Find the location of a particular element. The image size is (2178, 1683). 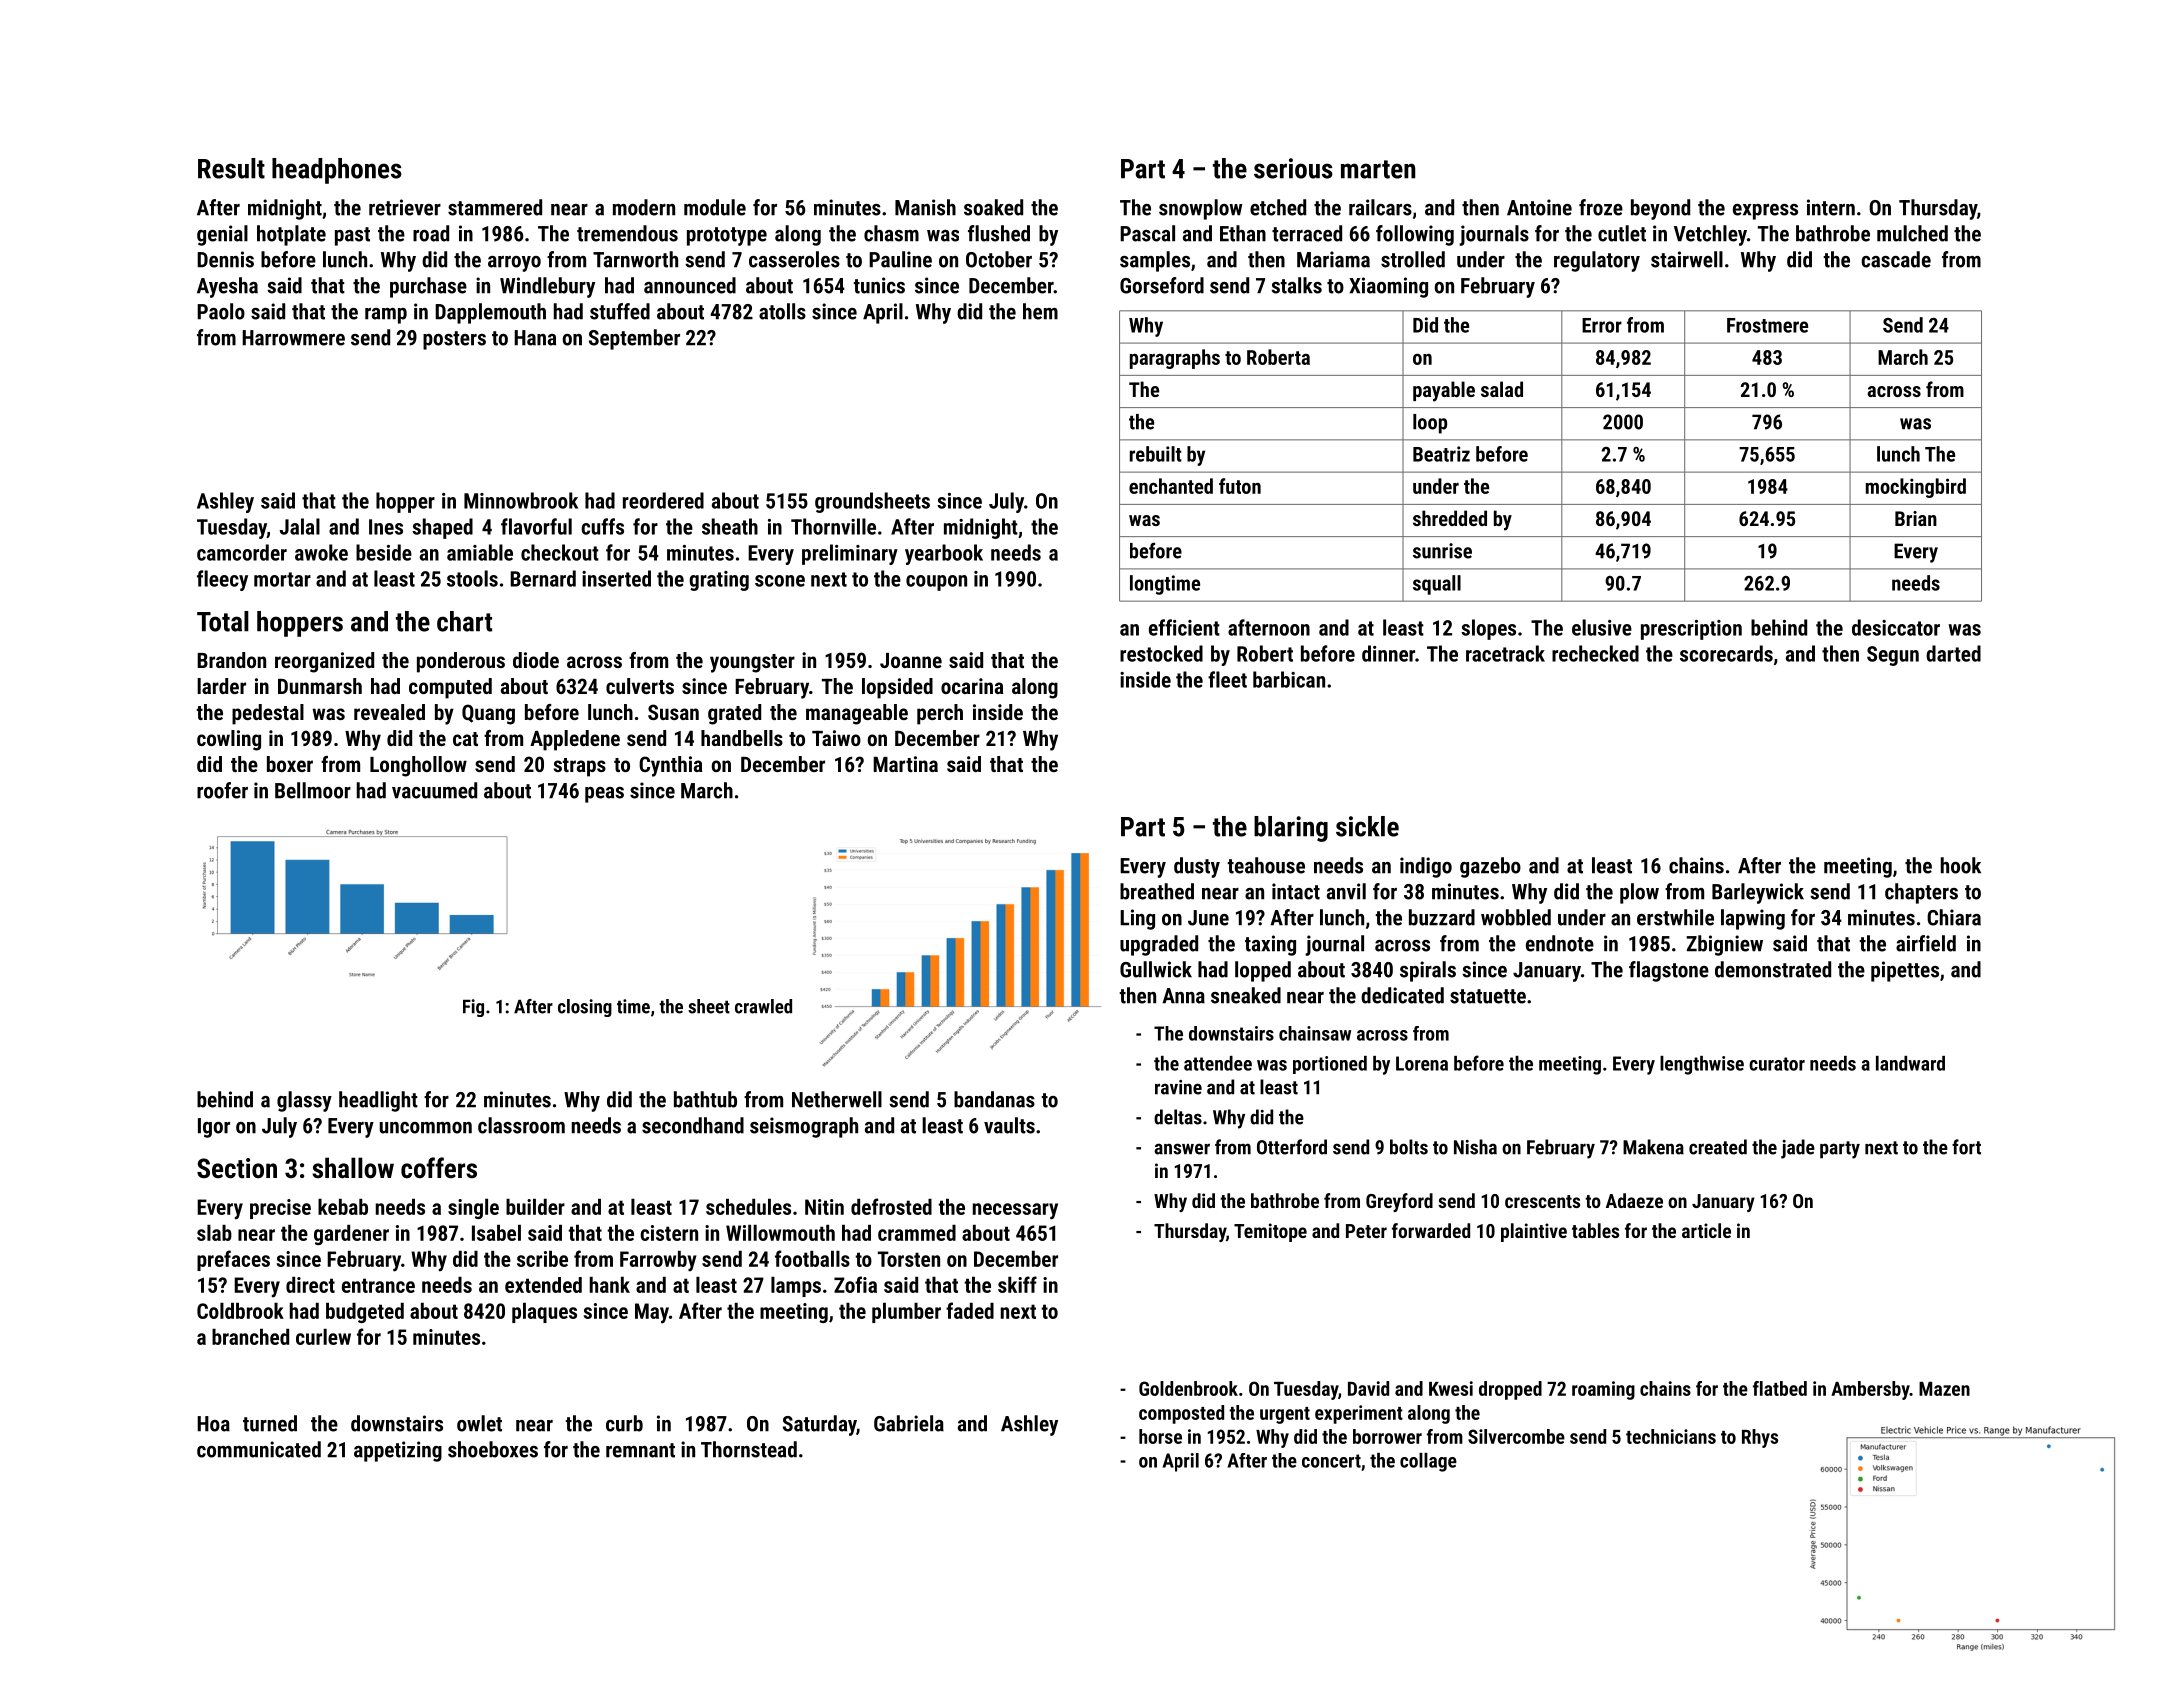

closing is located at coordinates (585, 1008).
